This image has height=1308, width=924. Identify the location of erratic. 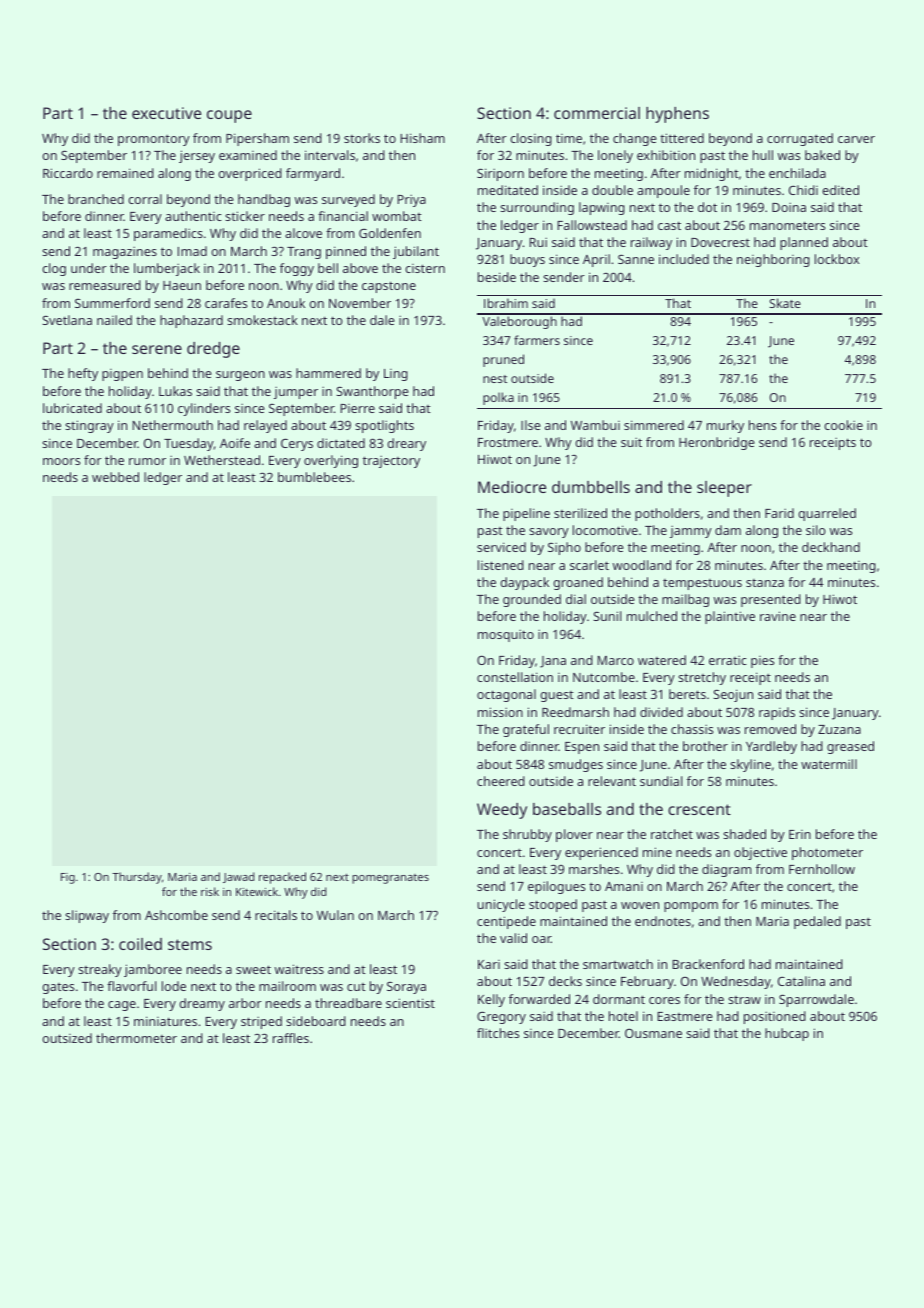
(728, 660).
